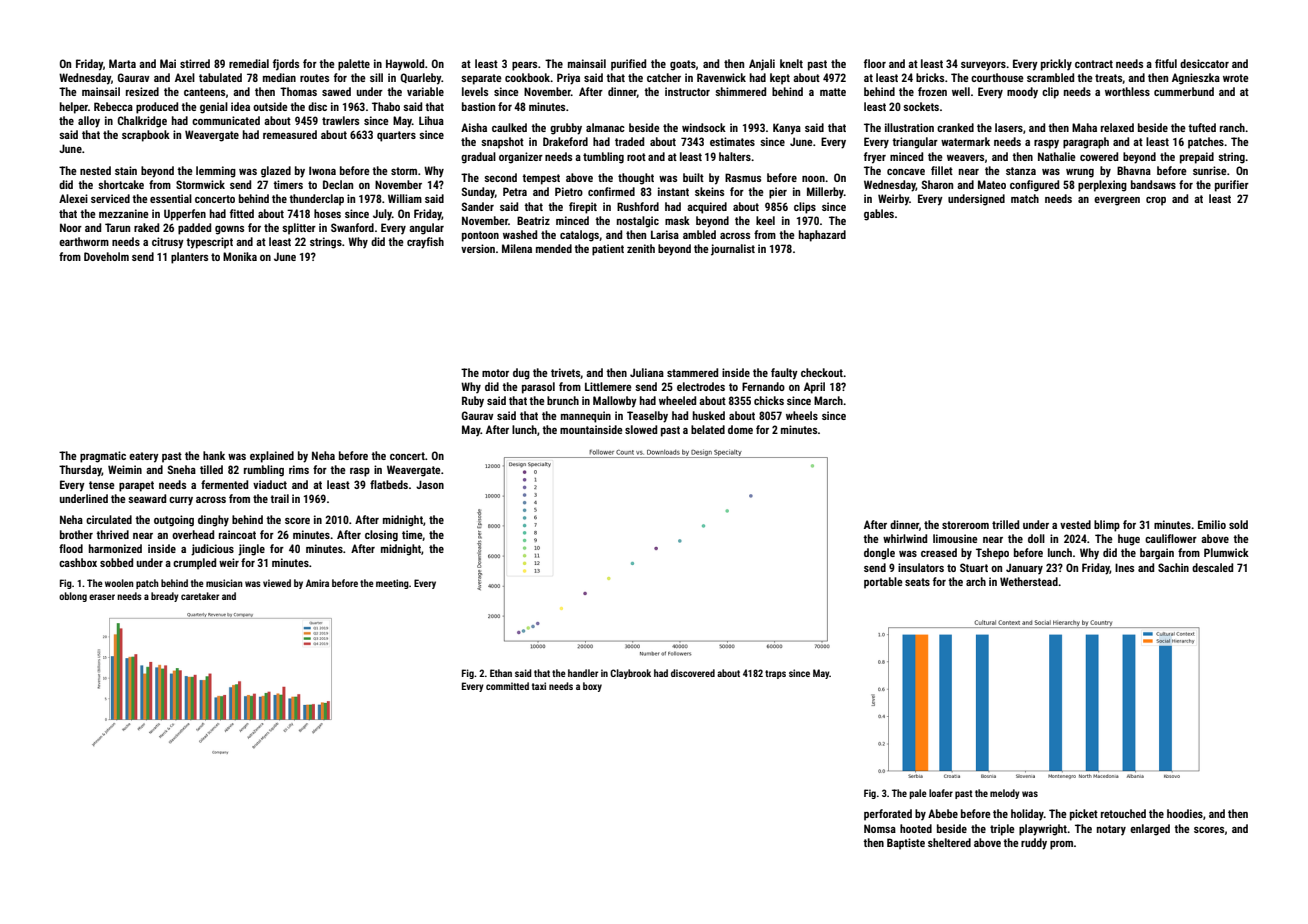 The image size is (1308, 924). Describe the element at coordinates (664, 77) in the screenshot. I see `catcher` at that location.
